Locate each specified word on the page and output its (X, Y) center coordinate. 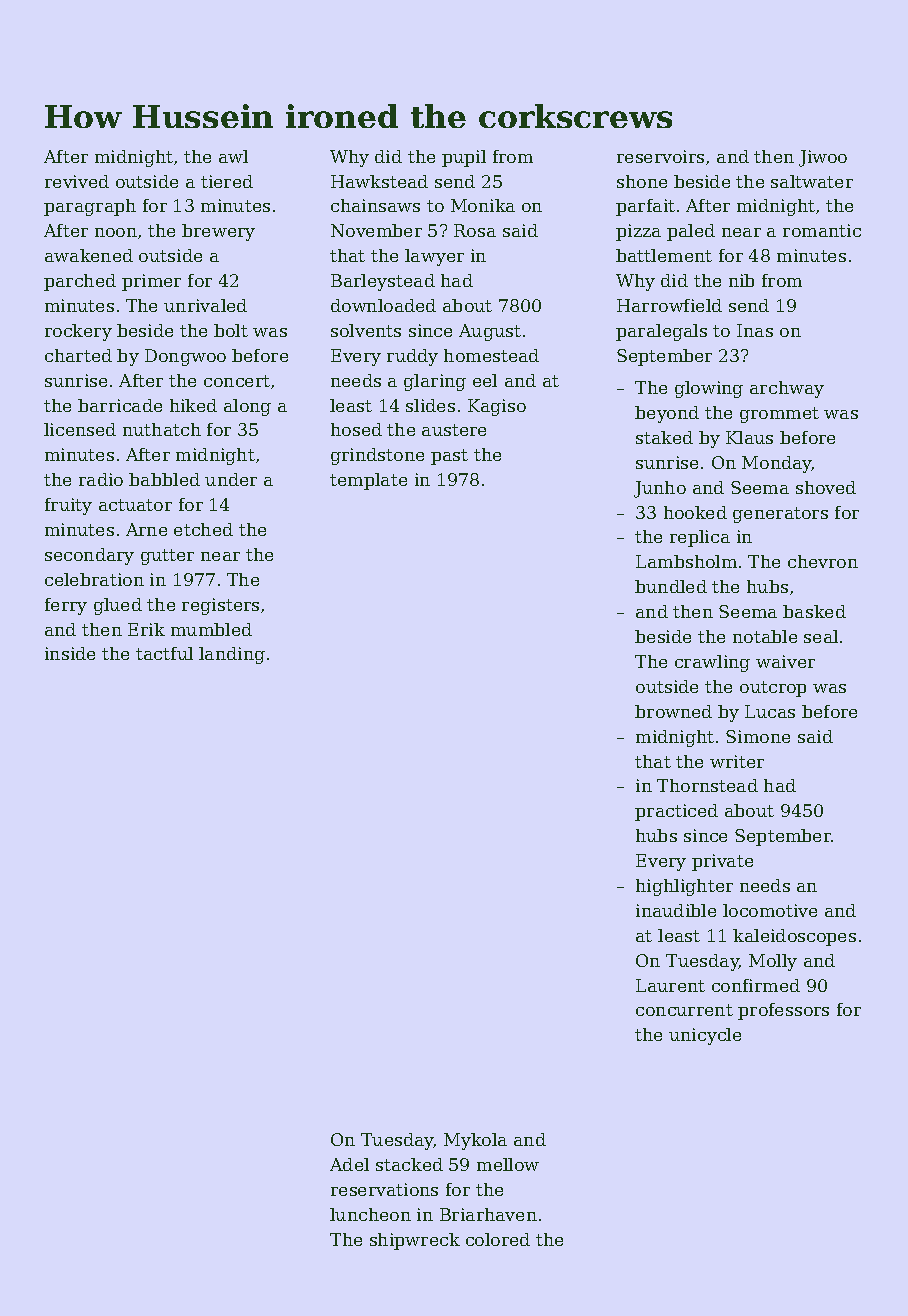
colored (498, 1239)
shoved (826, 487)
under (231, 479)
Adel (349, 1164)
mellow (508, 1164)
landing (232, 655)
